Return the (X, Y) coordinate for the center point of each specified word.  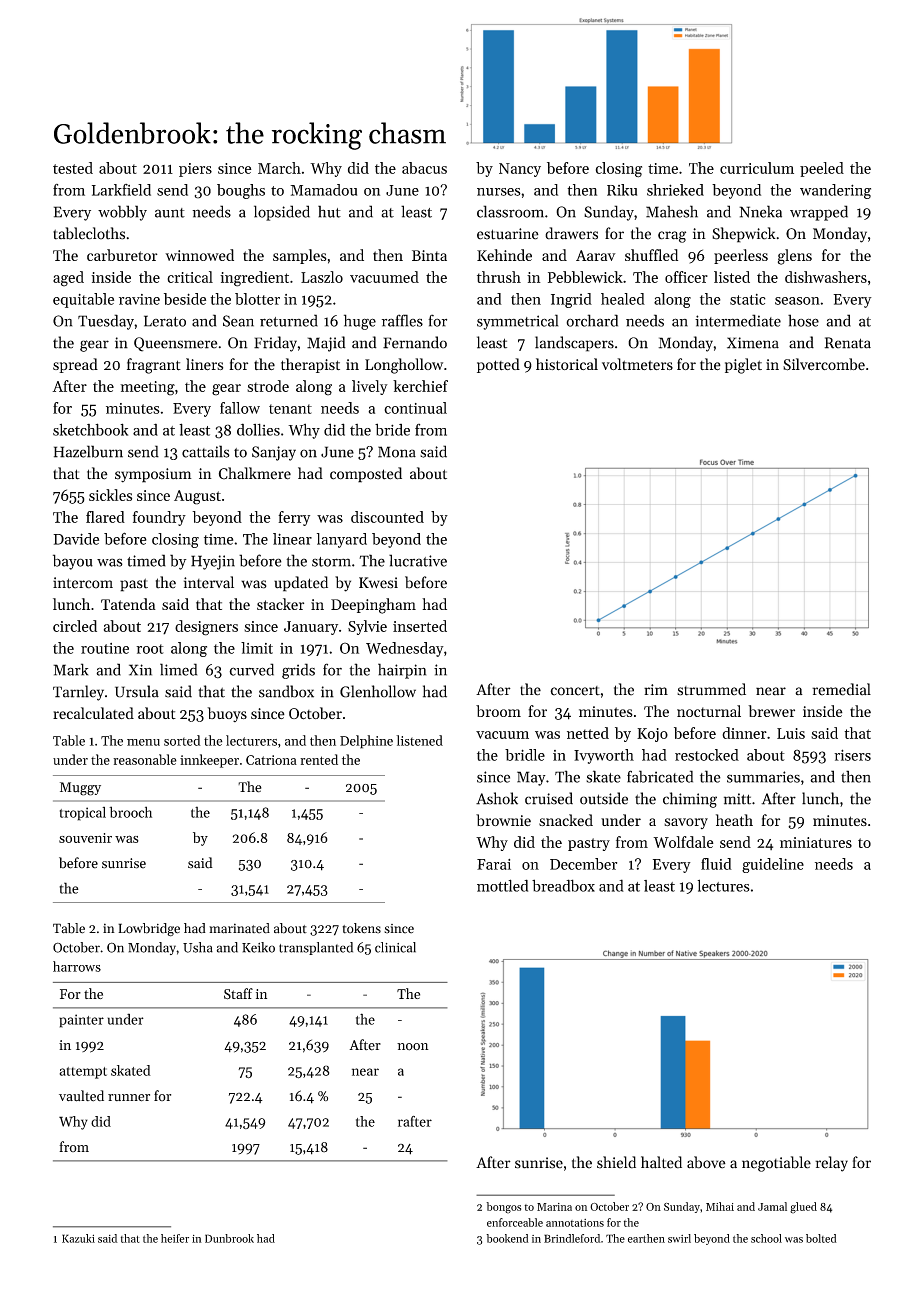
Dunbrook (229, 1238)
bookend (507, 1238)
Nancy (520, 170)
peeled (822, 169)
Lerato (165, 321)
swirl (679, 1238)
